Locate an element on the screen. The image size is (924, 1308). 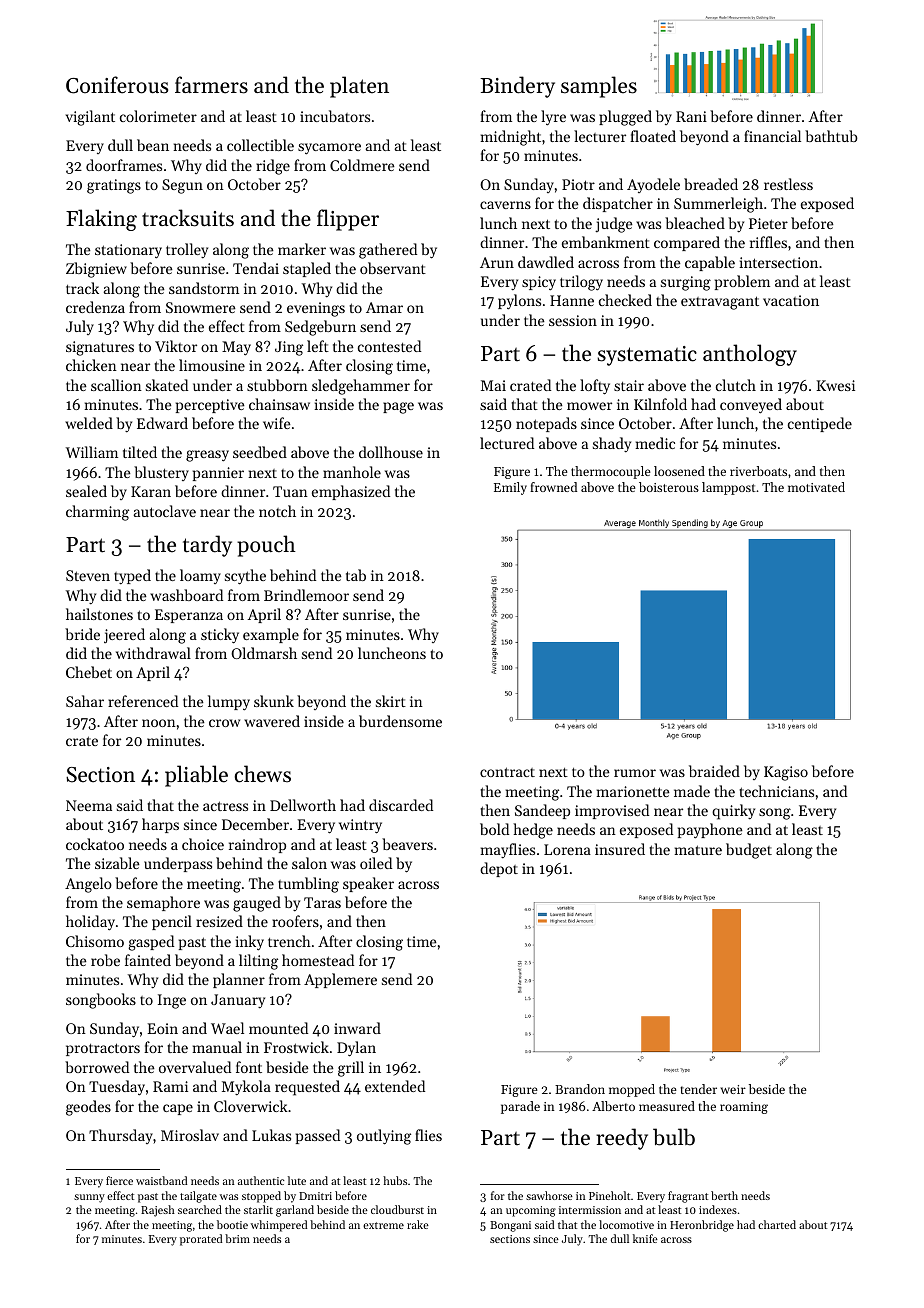
bathtub is located at coordinates (831, 136).
